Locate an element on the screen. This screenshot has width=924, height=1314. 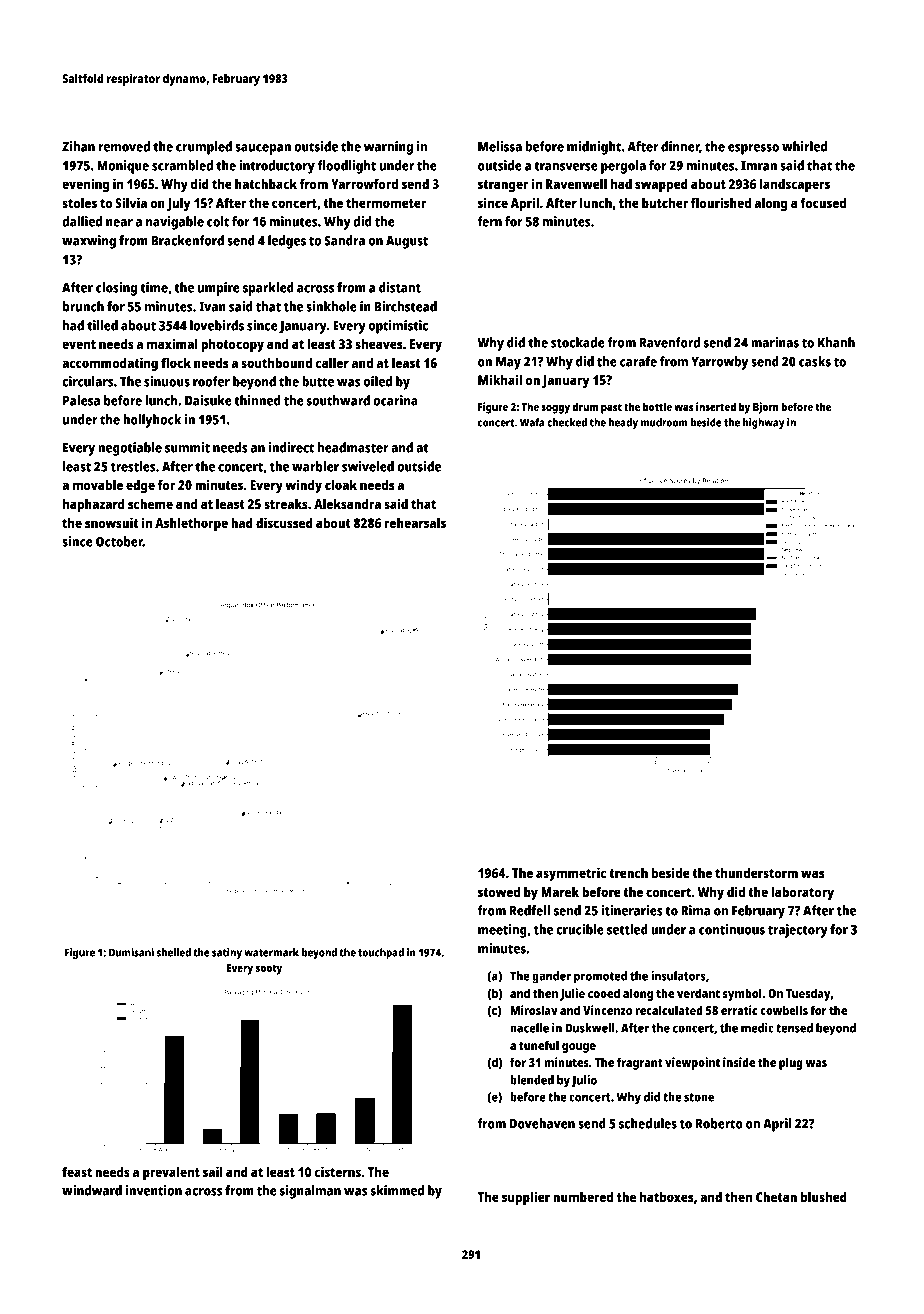
highway is located at coordinates (764, 423).
